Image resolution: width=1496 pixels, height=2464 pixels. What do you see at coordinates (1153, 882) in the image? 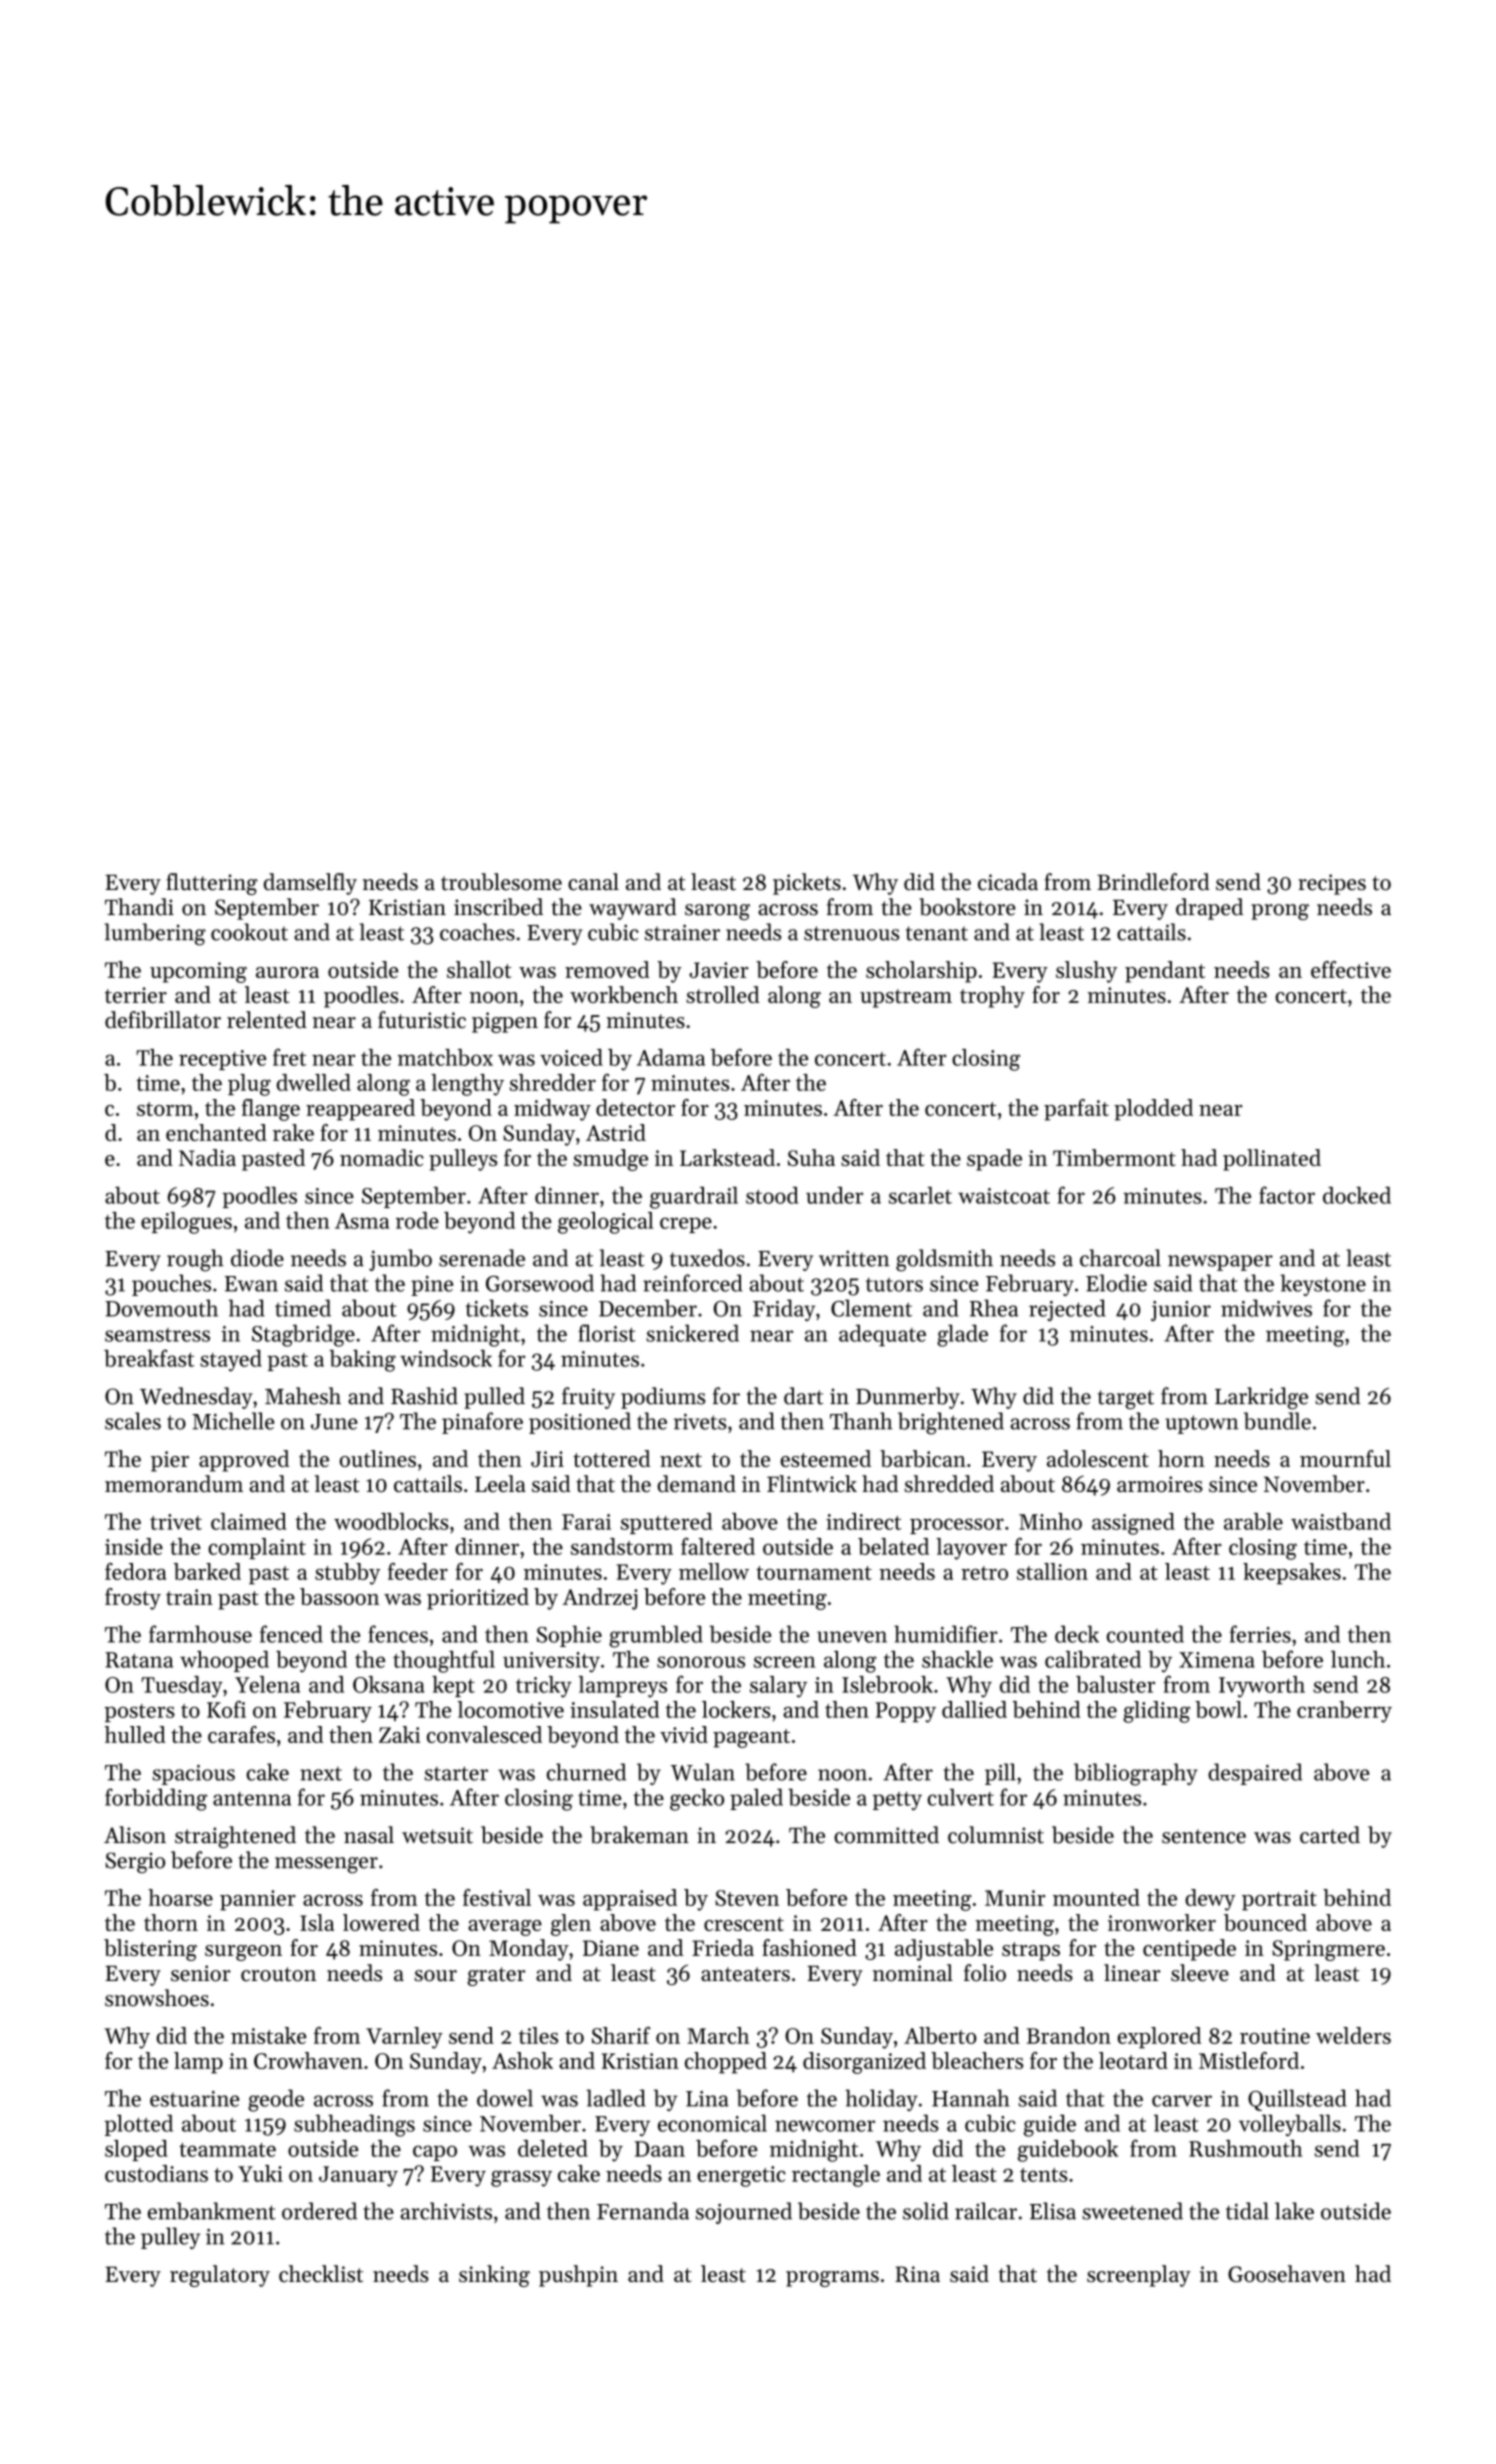
I see `Brindleford` at bounding box center [1153, 882].
